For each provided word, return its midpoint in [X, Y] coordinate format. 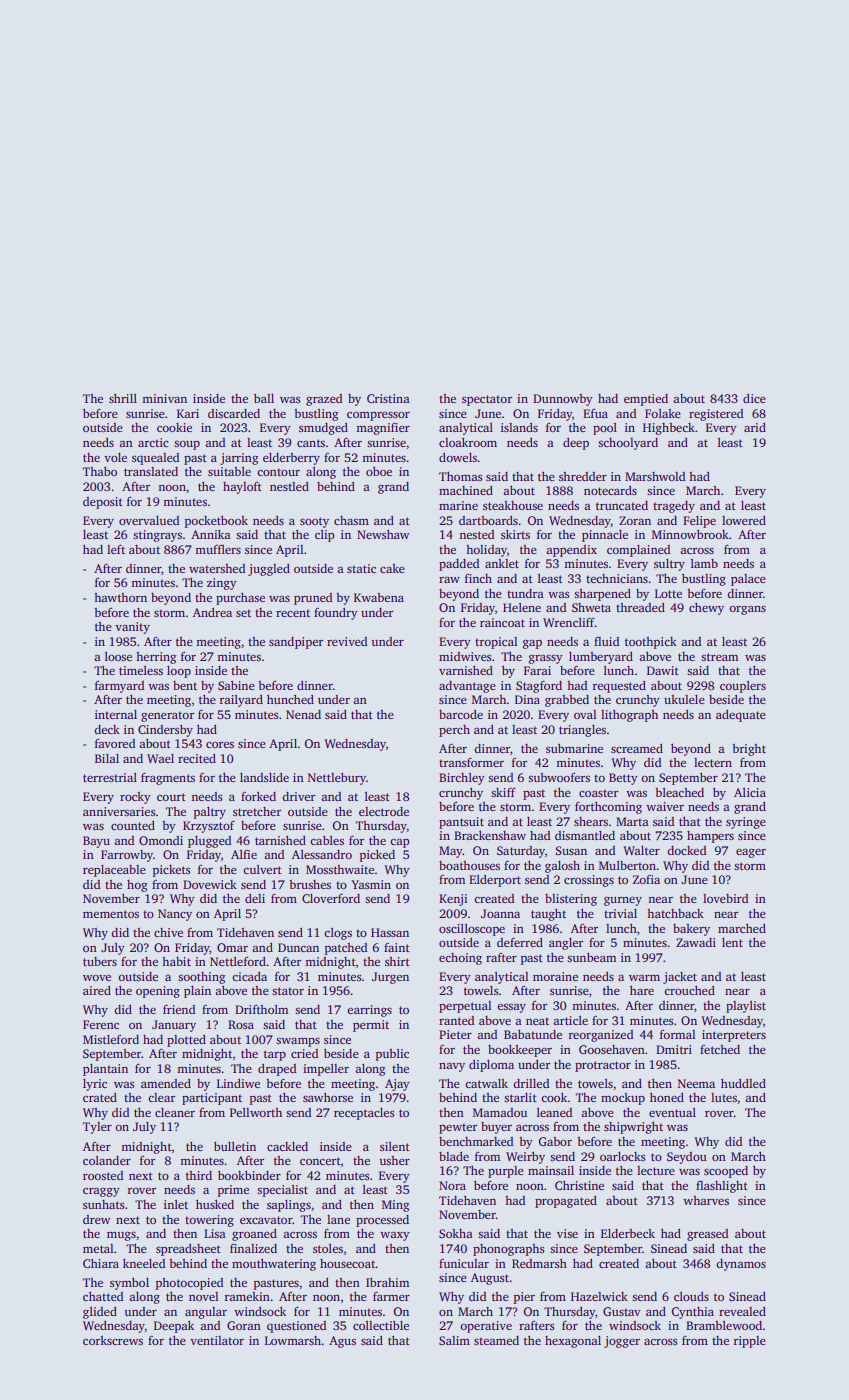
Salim [454, 1340]
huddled [743, 1083]
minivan [164, 398]
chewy [706, 609]
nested [477, 534]
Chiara [101, 1263]
